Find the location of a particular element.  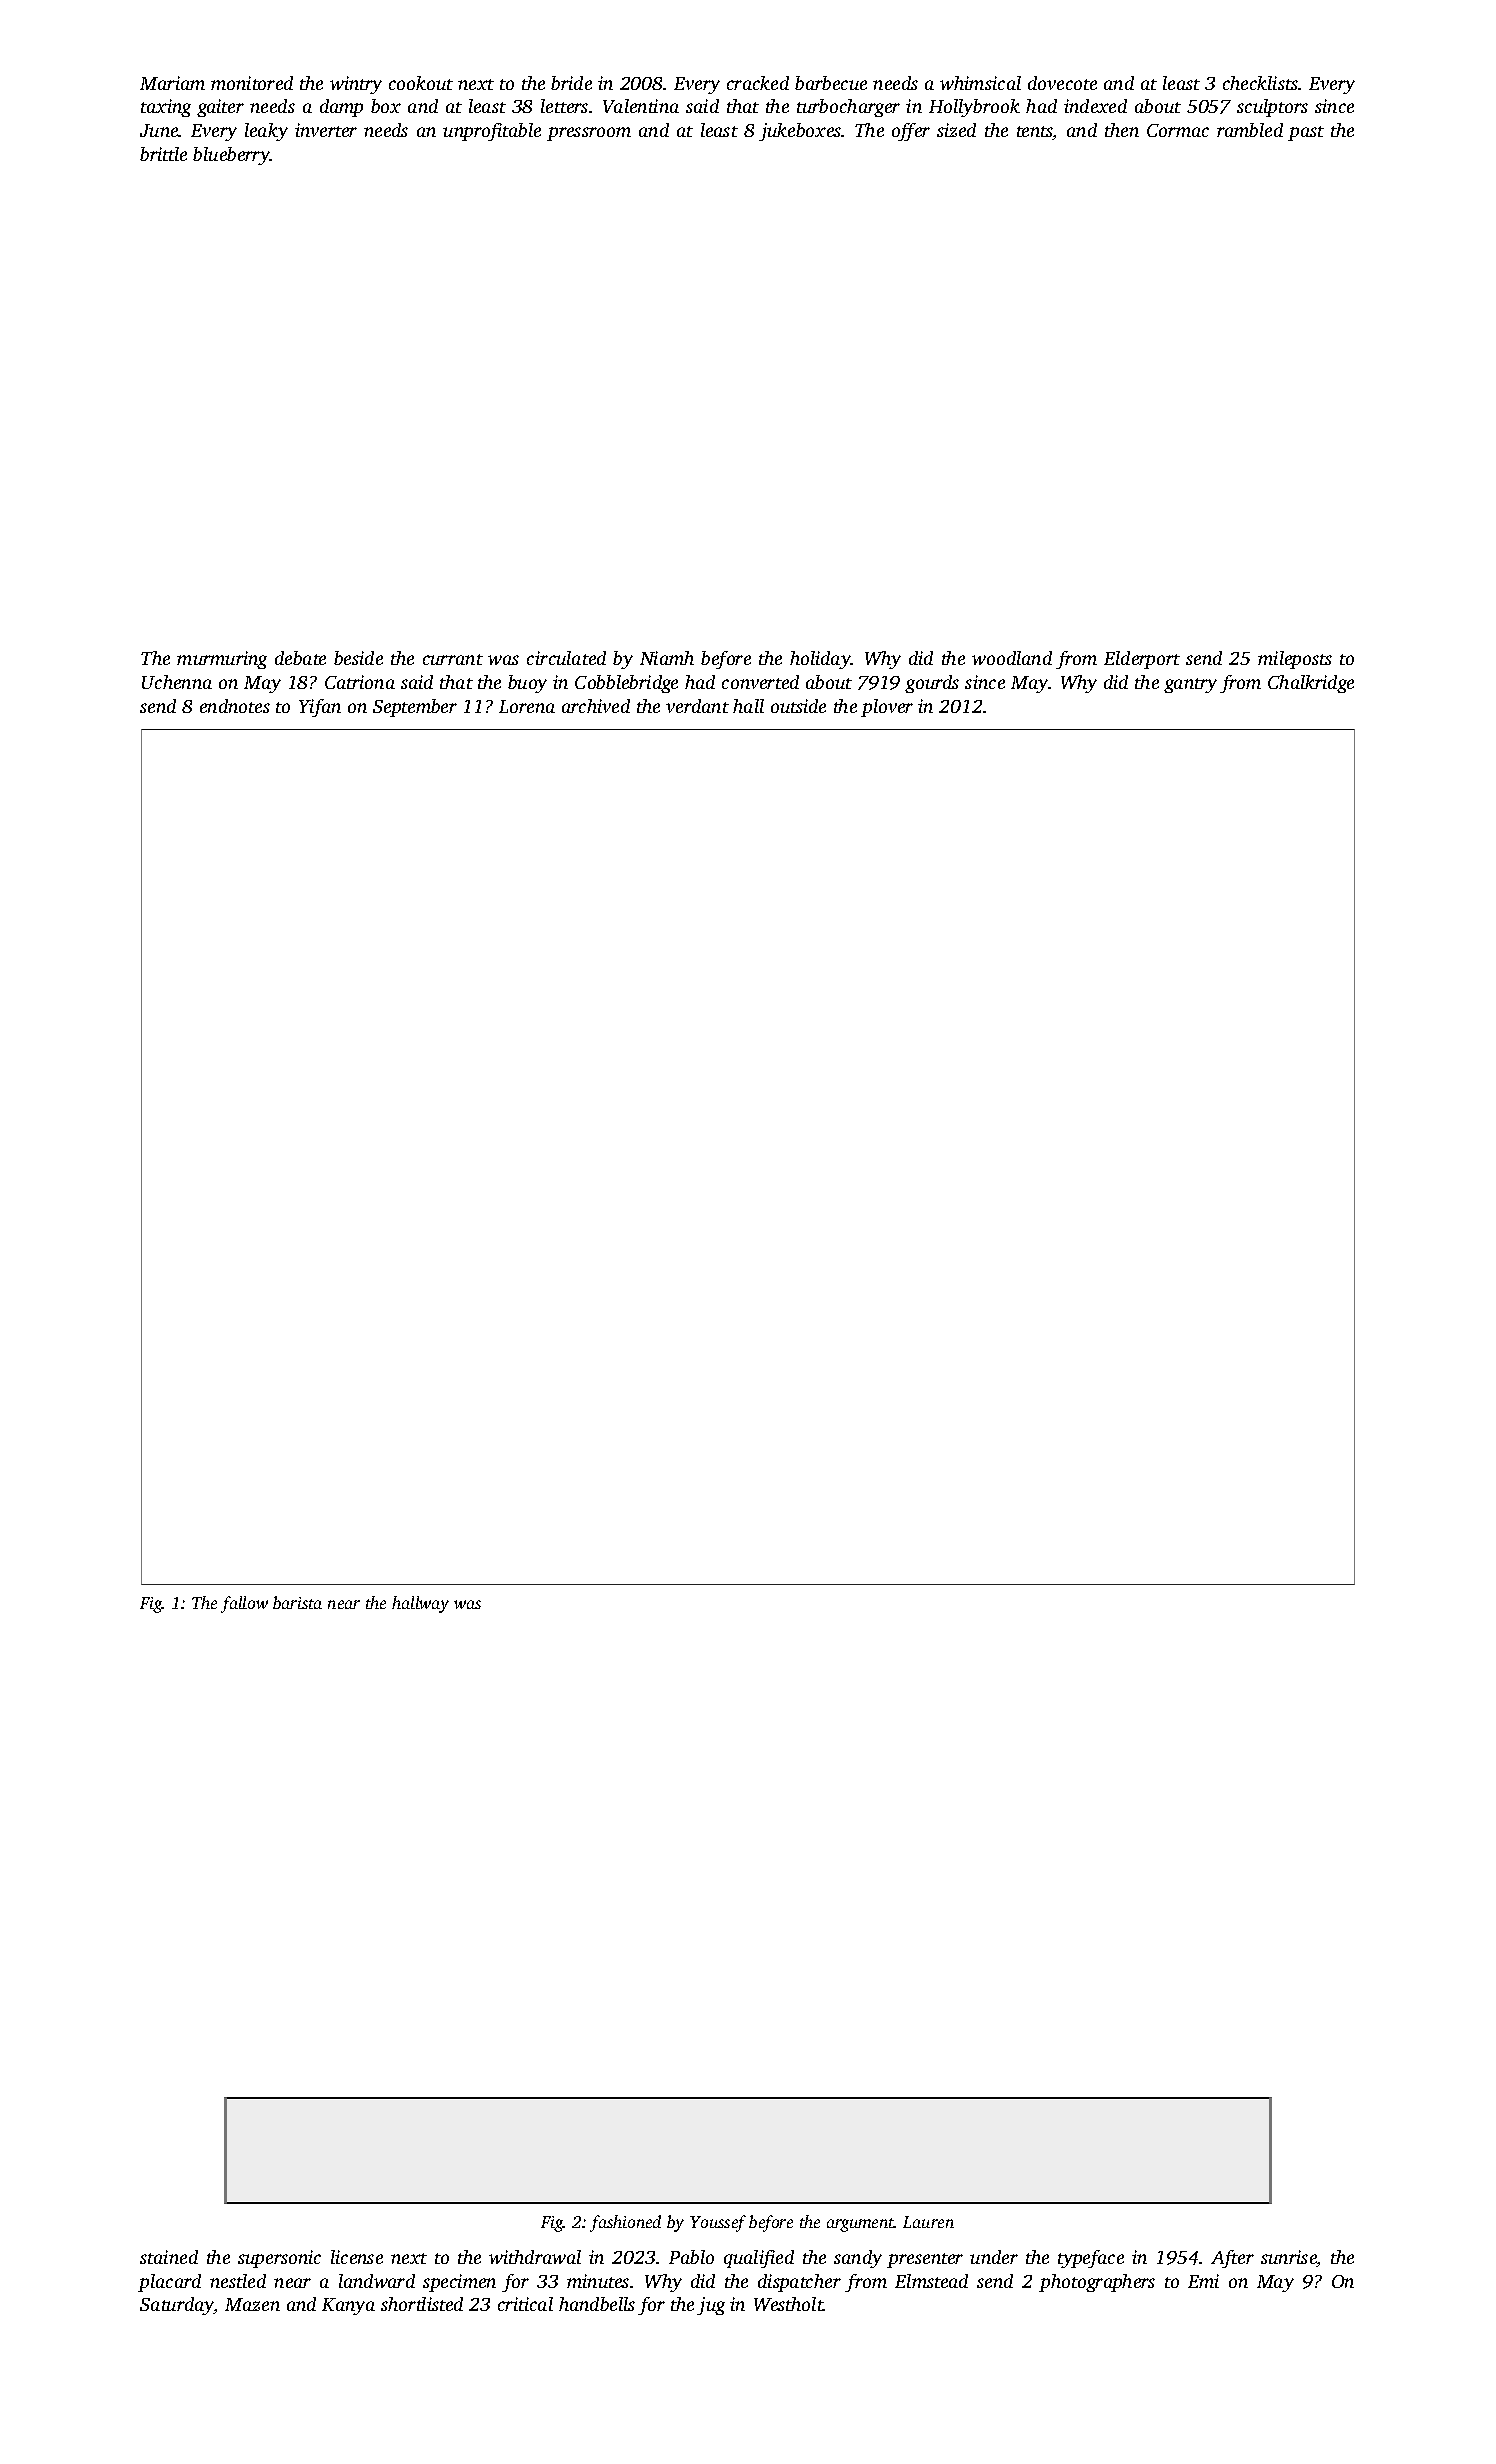

Emi is located at coordinates (1203, 2281).
